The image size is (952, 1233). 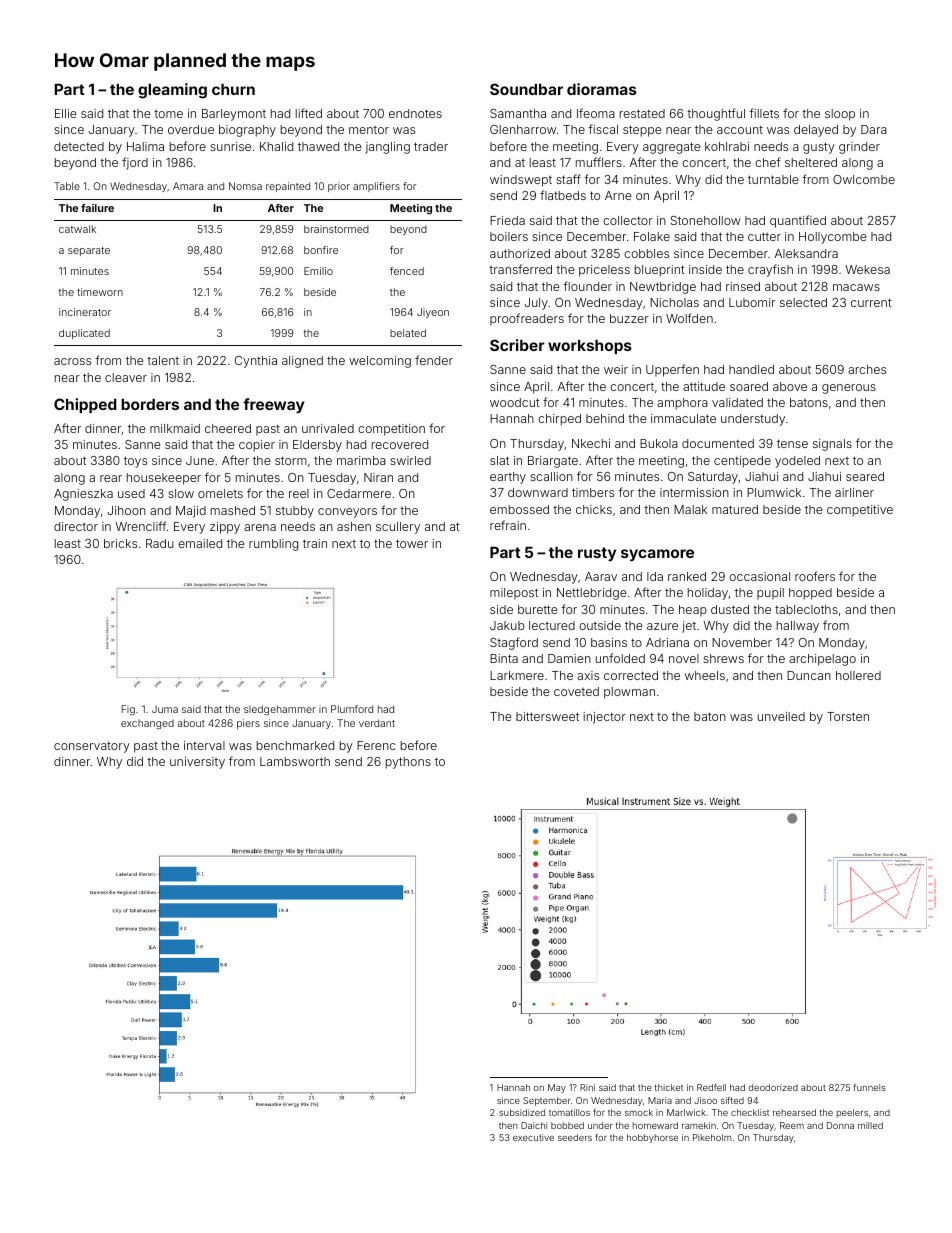 I want to click on subsidized, so click(x=522, y=1112).
